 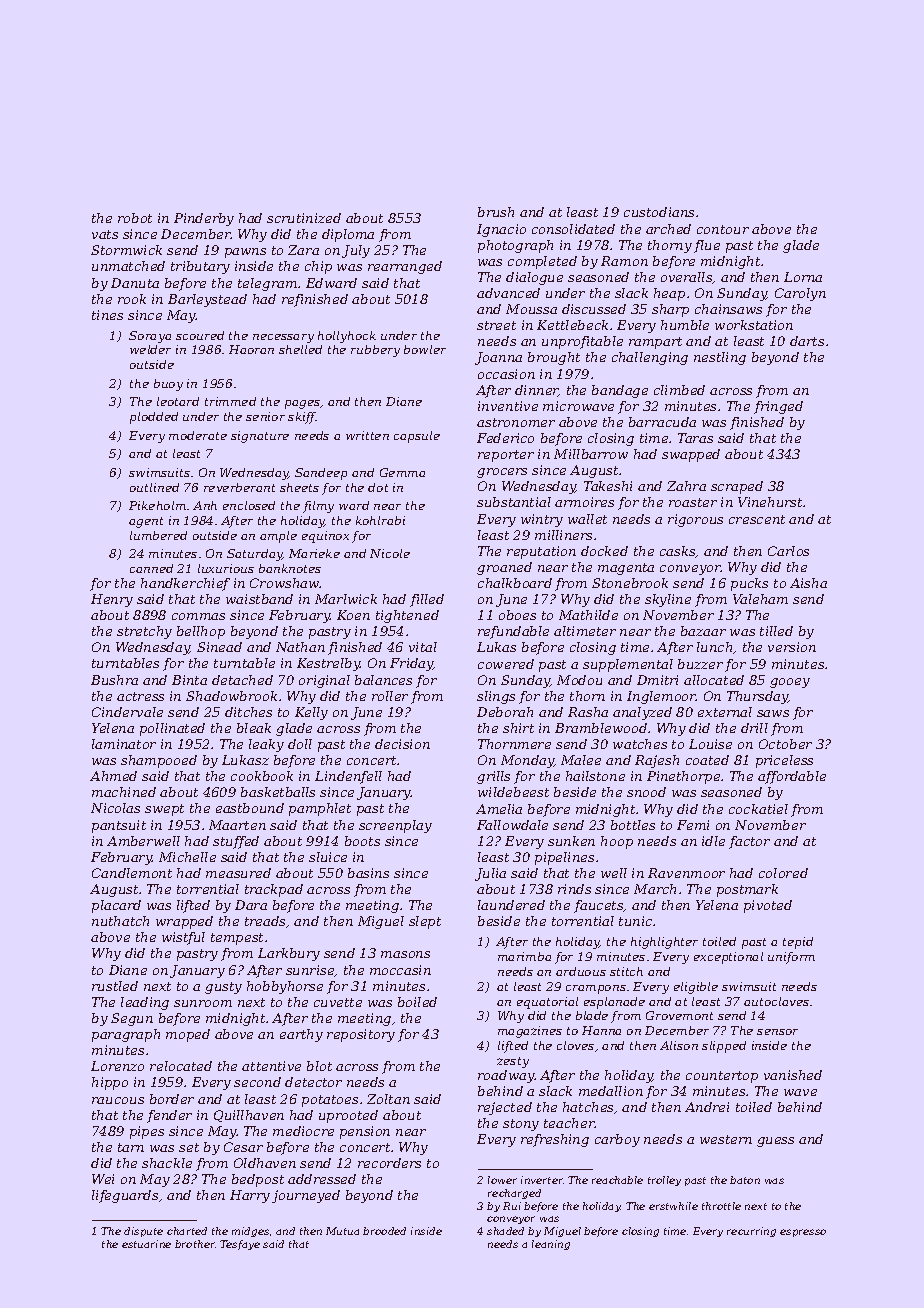 I want to click on wistful, so click(x=183, y=938).
